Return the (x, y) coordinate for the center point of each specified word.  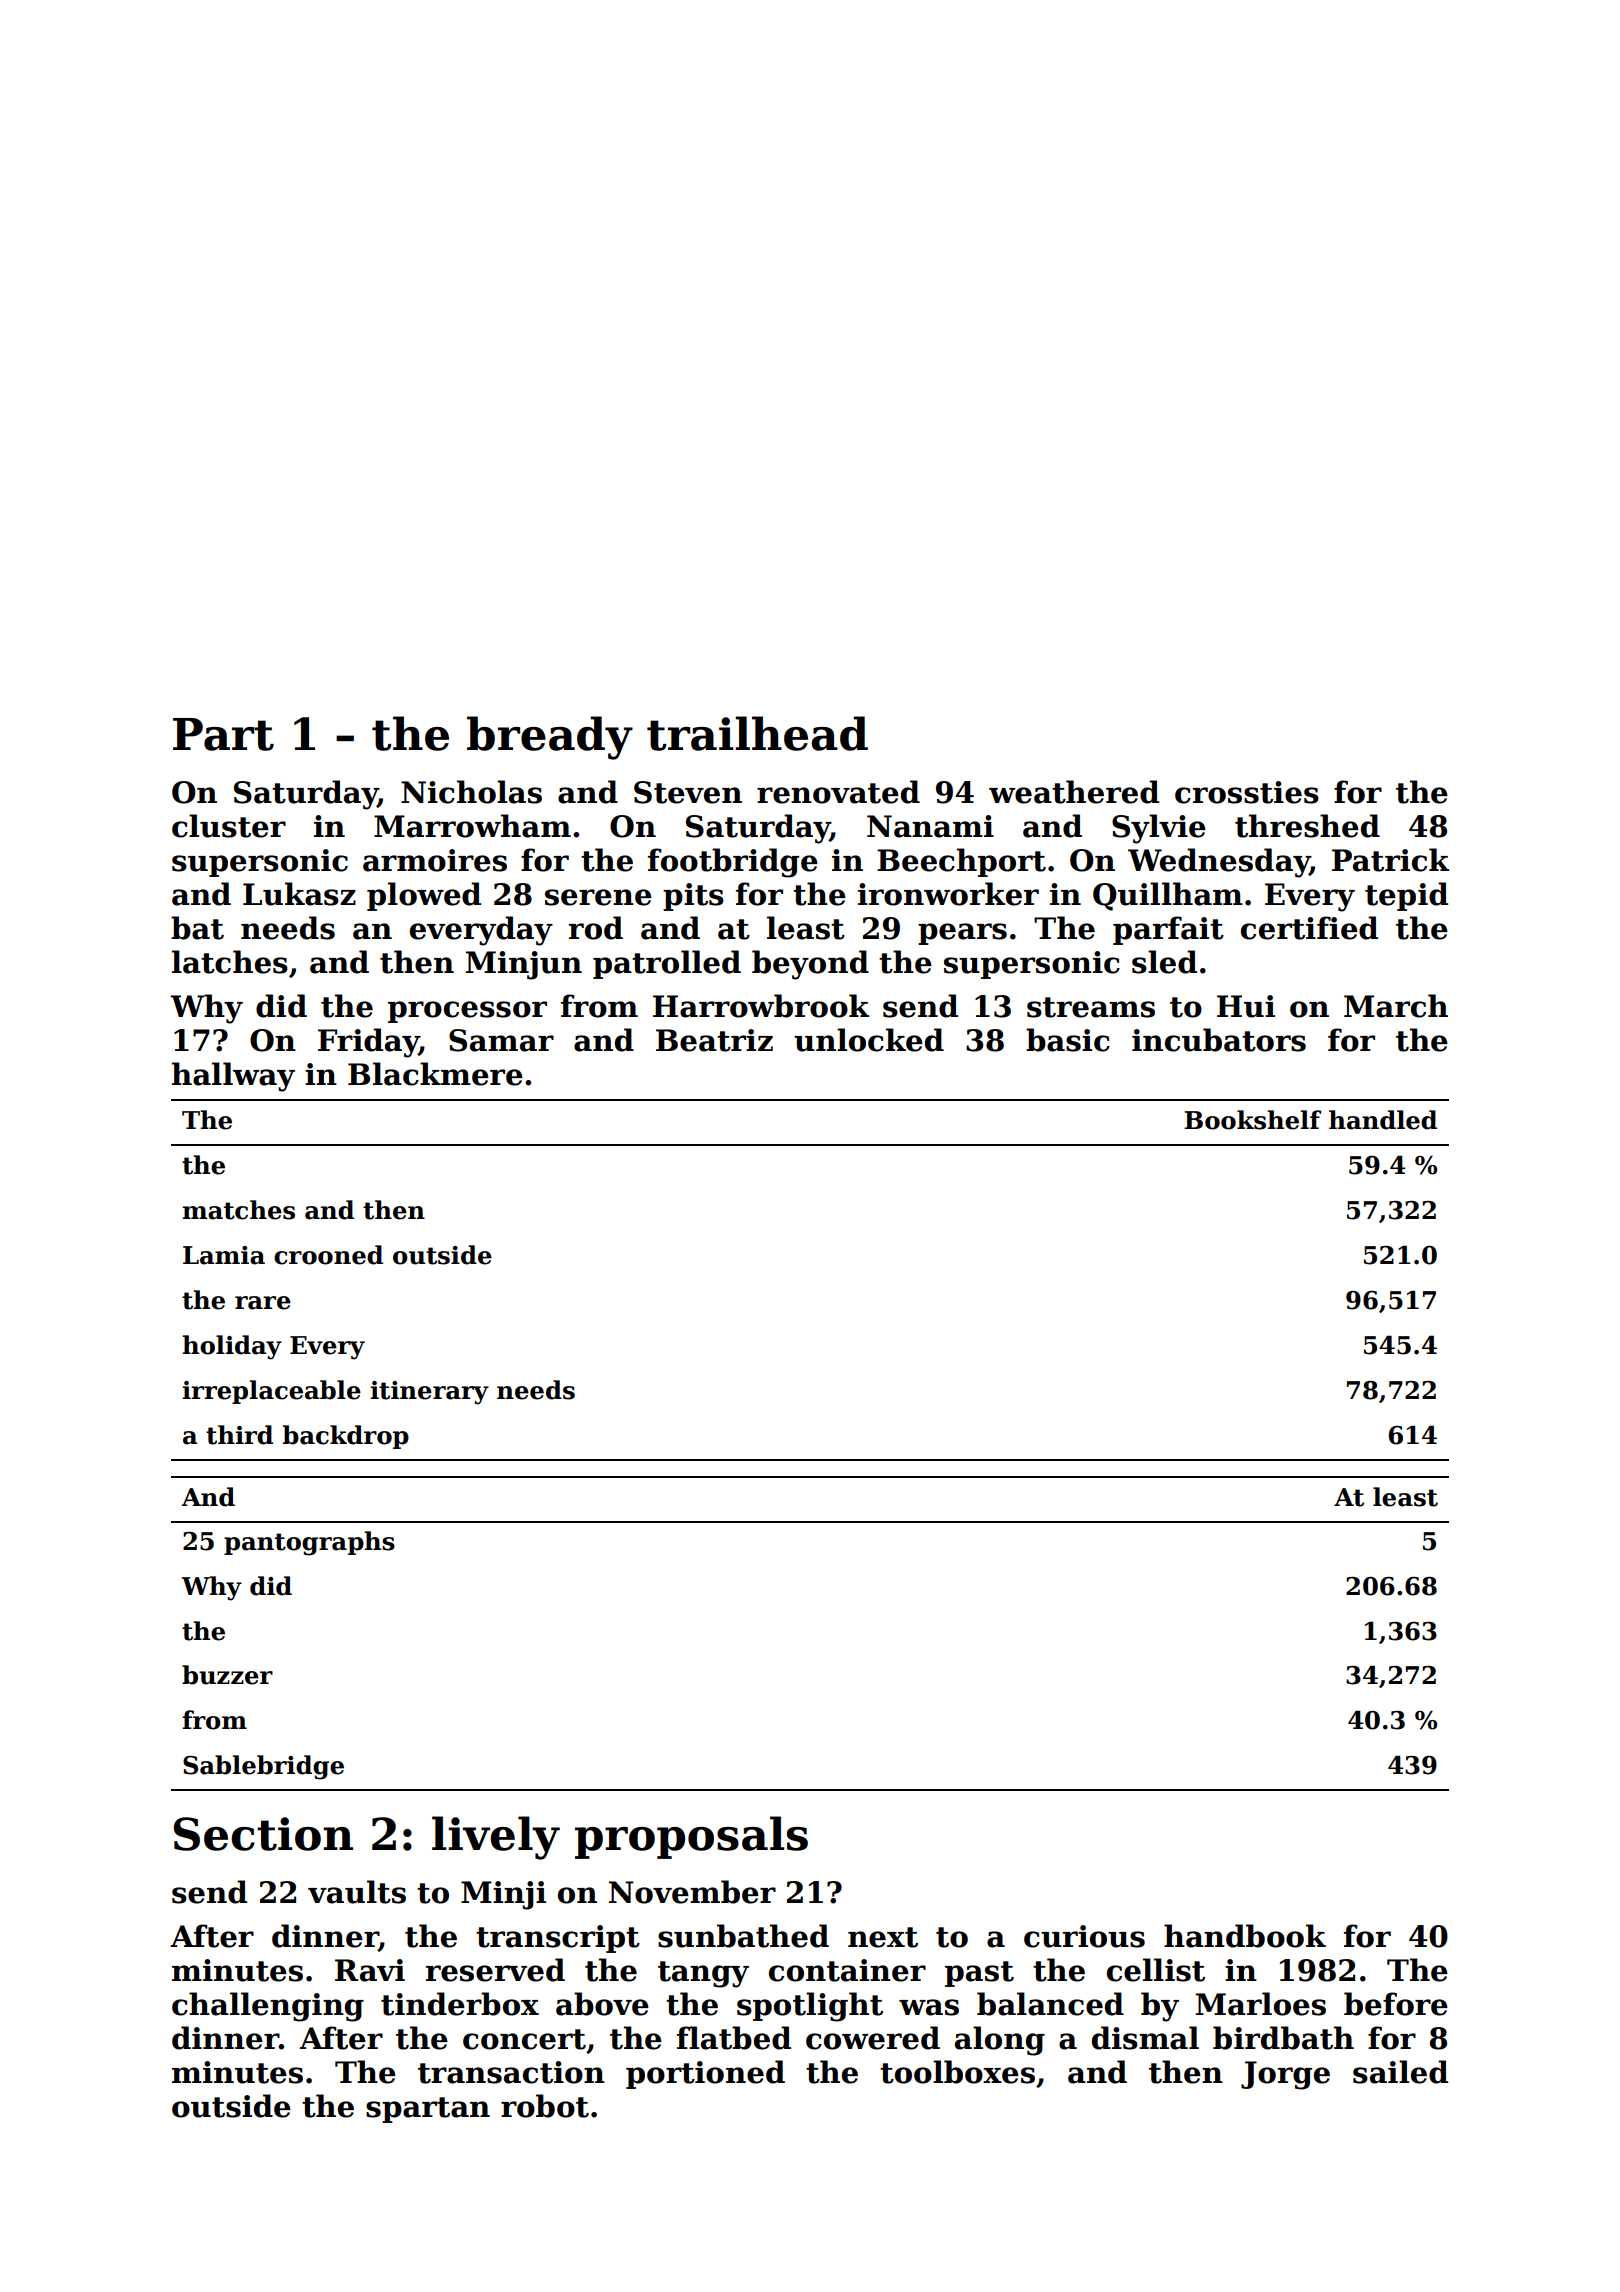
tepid (1406, 896)
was (929, 2007)
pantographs (309, 1543)
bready (550, 738)
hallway (233, 1077)
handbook (1245, 1936)
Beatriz (714, 1040)
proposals (691, 1837)
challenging (268, 2007)
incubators (1219, 1040)
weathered (1074, 792)
